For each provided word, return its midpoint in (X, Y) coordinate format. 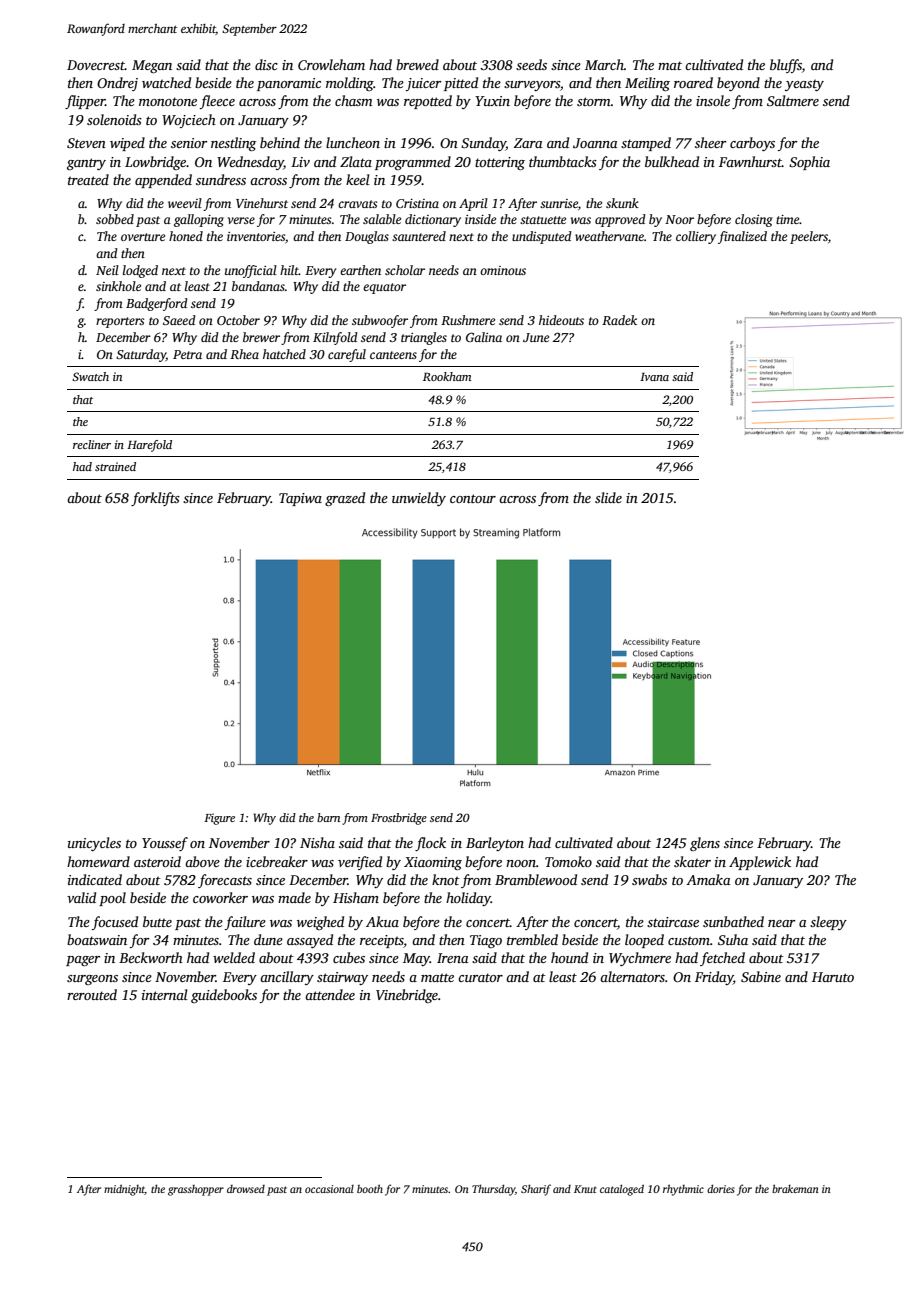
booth (370, 1188)
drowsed (246, 1189)
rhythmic (683, 1190)
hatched (284, 354)
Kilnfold (335, 338)
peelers (809, 237)
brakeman (795, 1188)
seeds (531, 64)
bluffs (786, 66)
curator (480, 977)
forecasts (225, 881)
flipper (85, 102)
